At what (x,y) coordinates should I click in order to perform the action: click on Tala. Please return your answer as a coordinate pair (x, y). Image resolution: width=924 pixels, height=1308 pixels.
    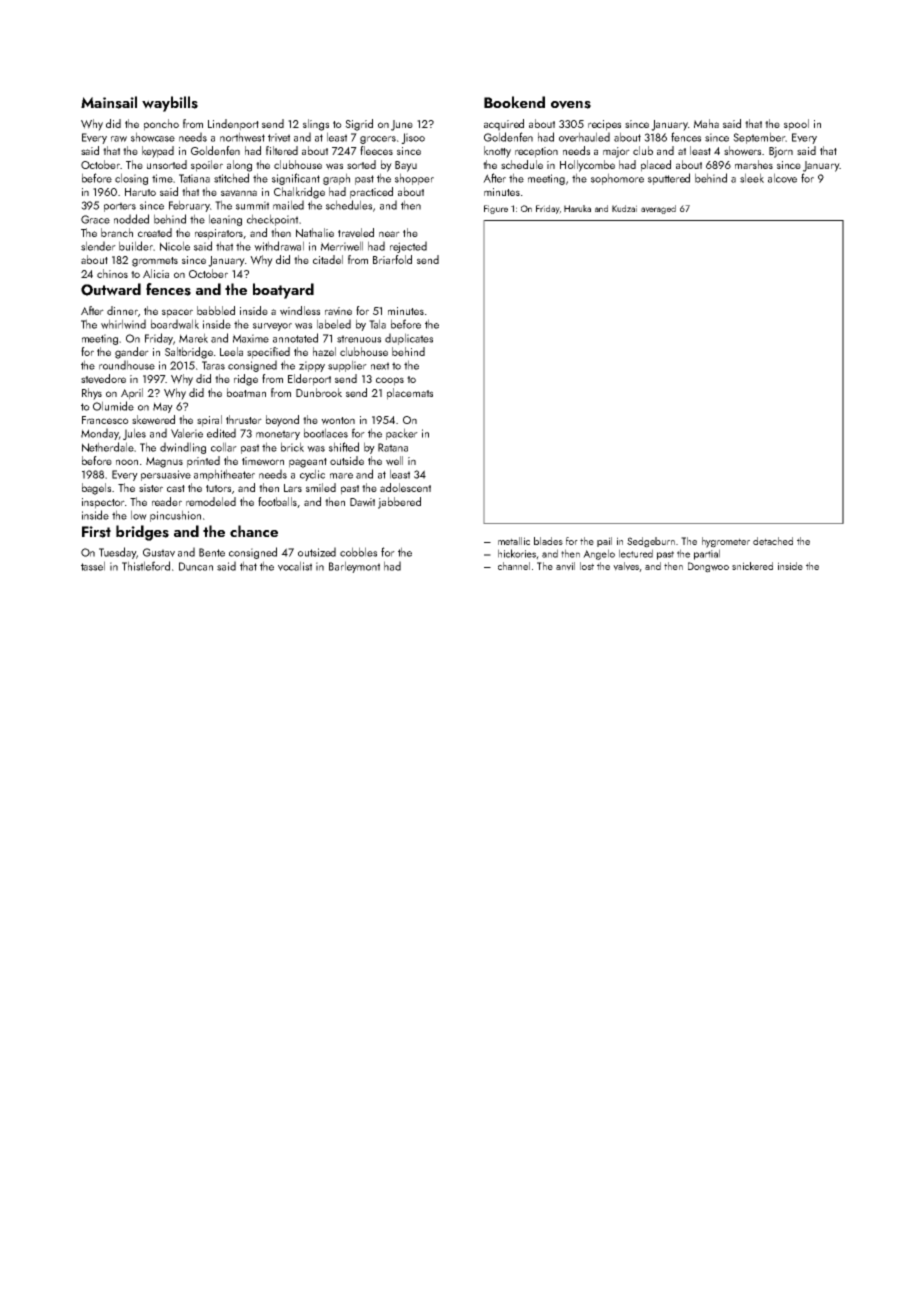
    Looking at the image, I should click on (377, 324).
